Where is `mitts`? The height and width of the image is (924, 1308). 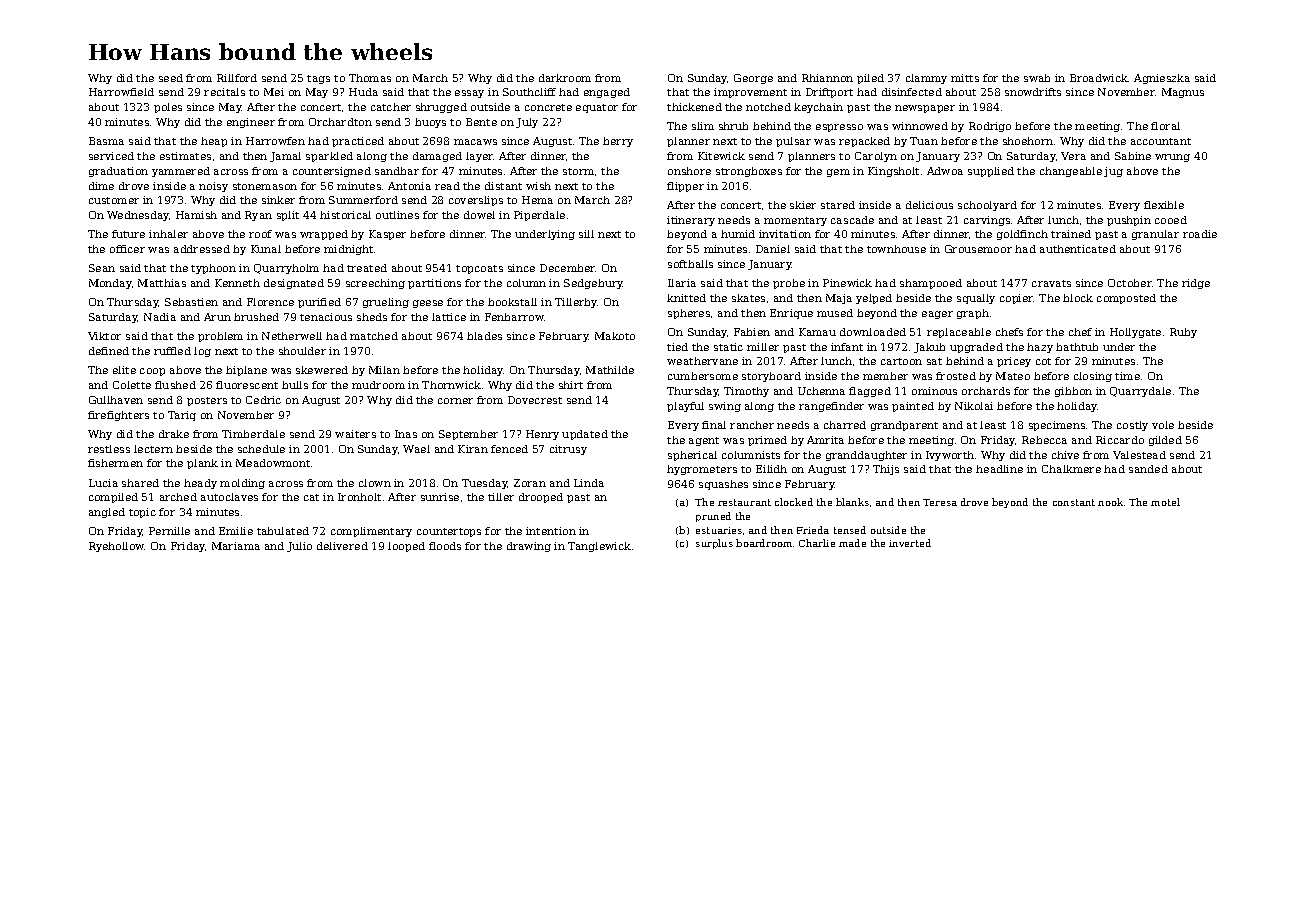 mitts is located at coordinates (965, 78).
